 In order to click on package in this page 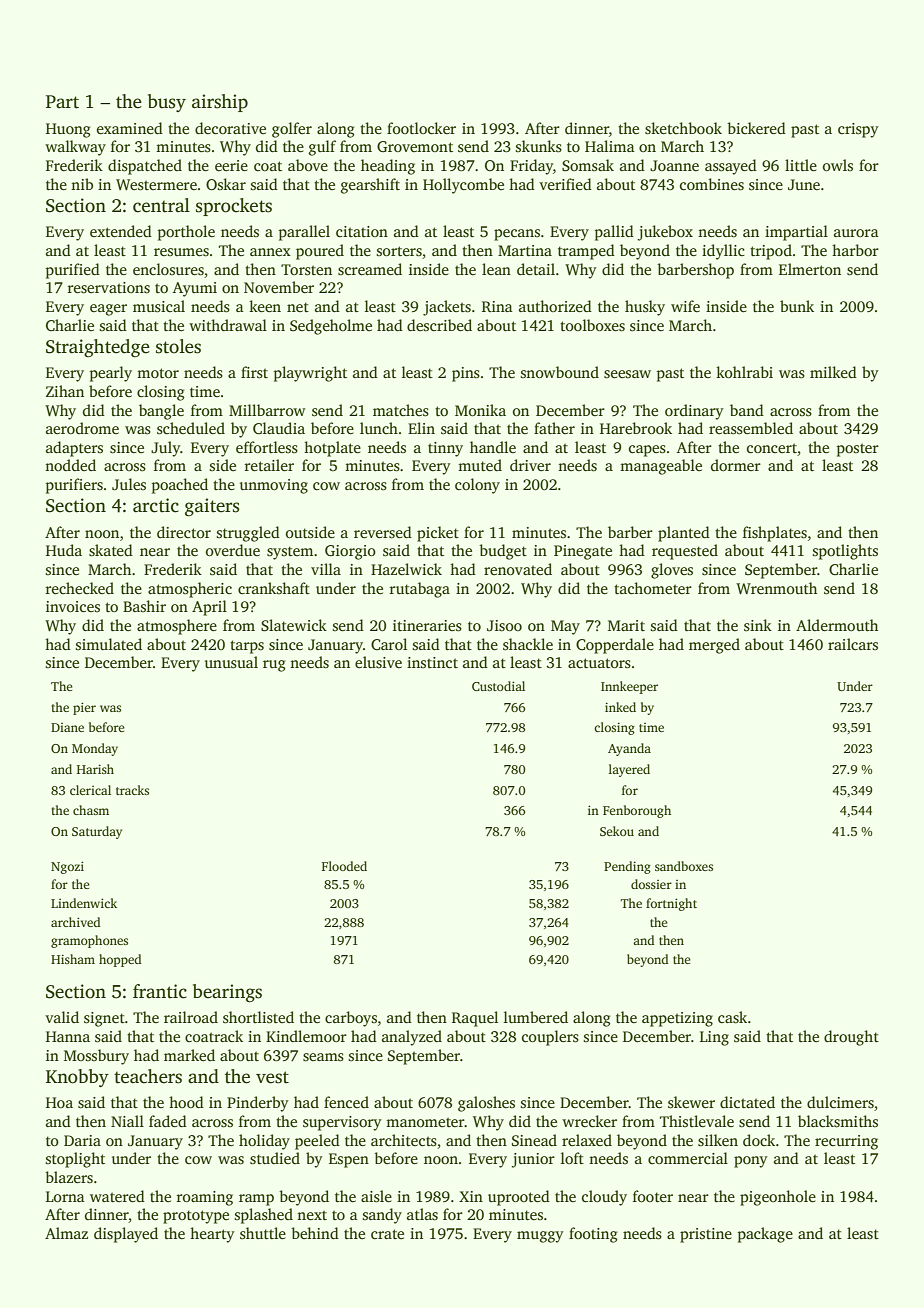, I will do `click(765, 1235)`.
